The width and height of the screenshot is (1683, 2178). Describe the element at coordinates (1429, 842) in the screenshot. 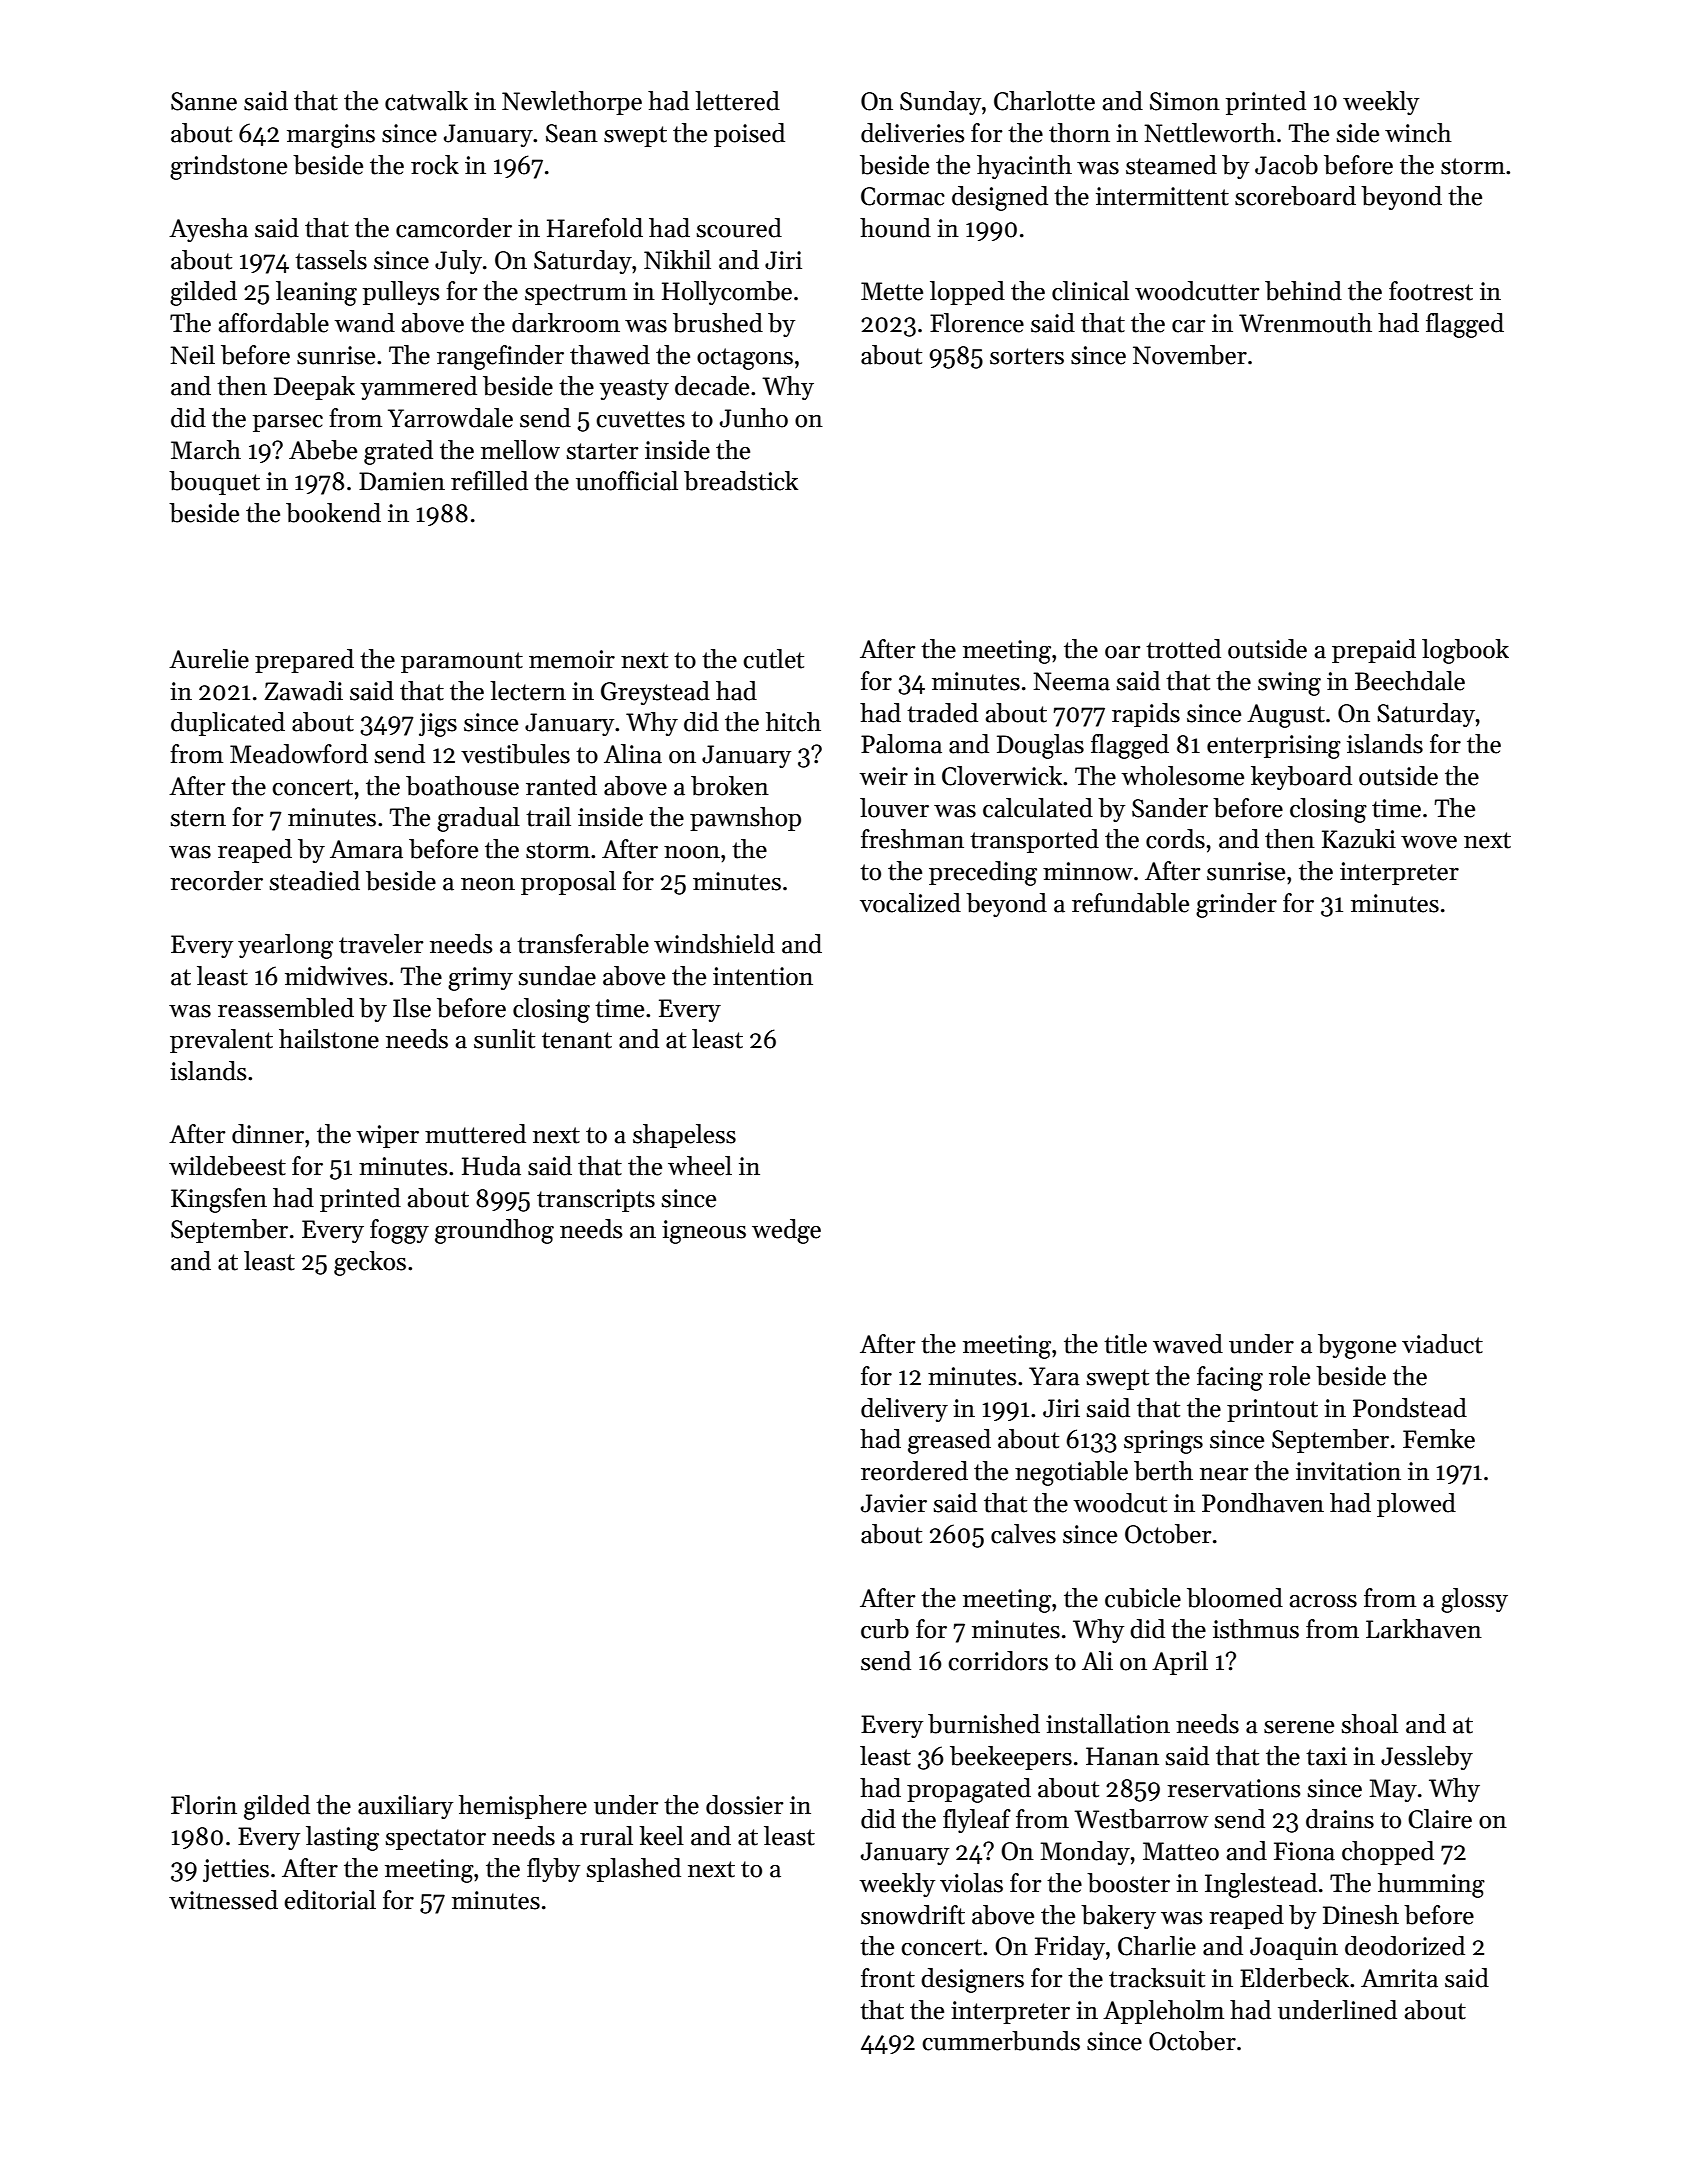

I see `wove` at that location.
